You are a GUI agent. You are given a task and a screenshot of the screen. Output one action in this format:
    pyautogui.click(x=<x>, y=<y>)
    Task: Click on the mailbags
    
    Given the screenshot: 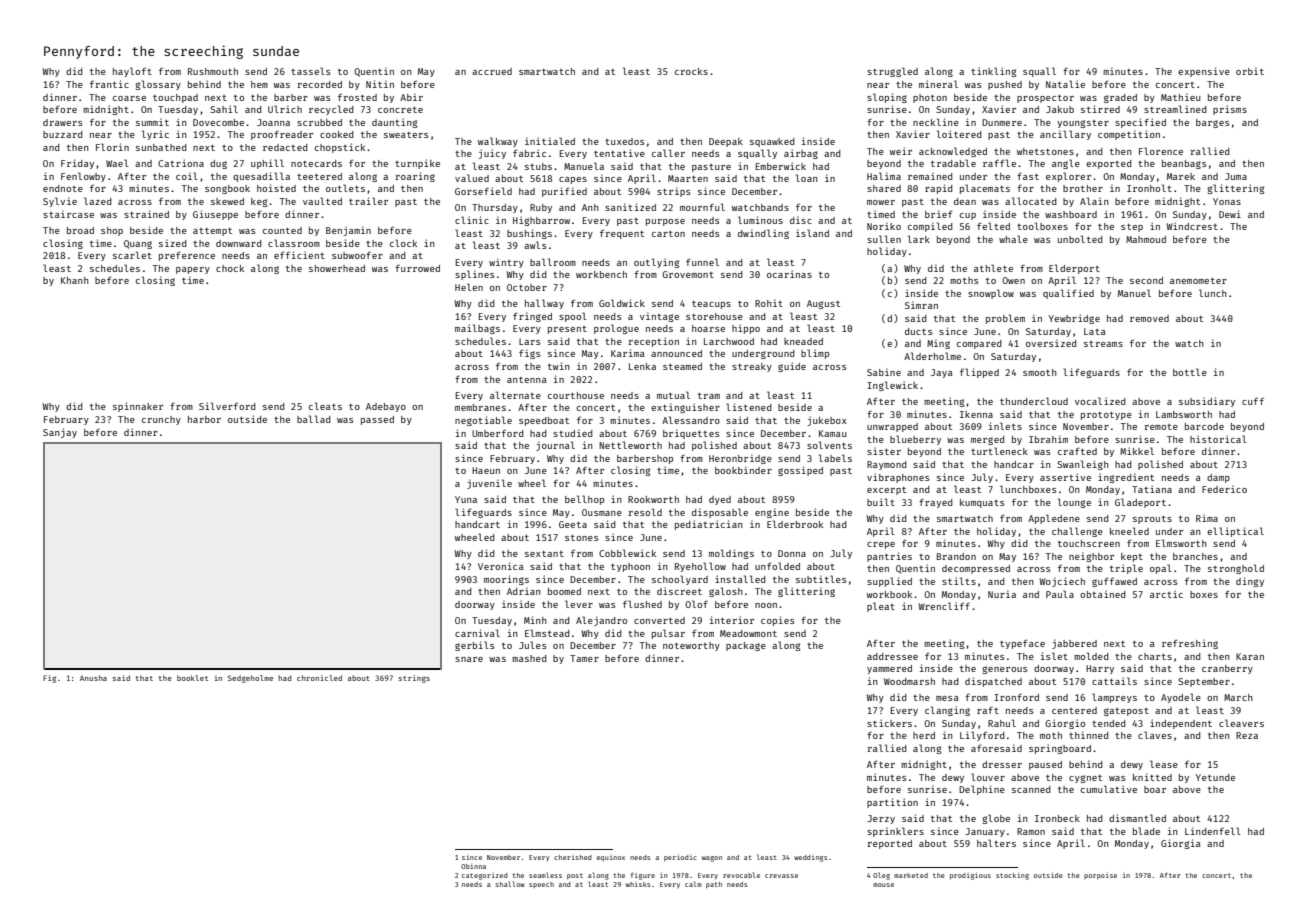 What is the action you would take?
    pyautogui.click(x=477, y=329)
